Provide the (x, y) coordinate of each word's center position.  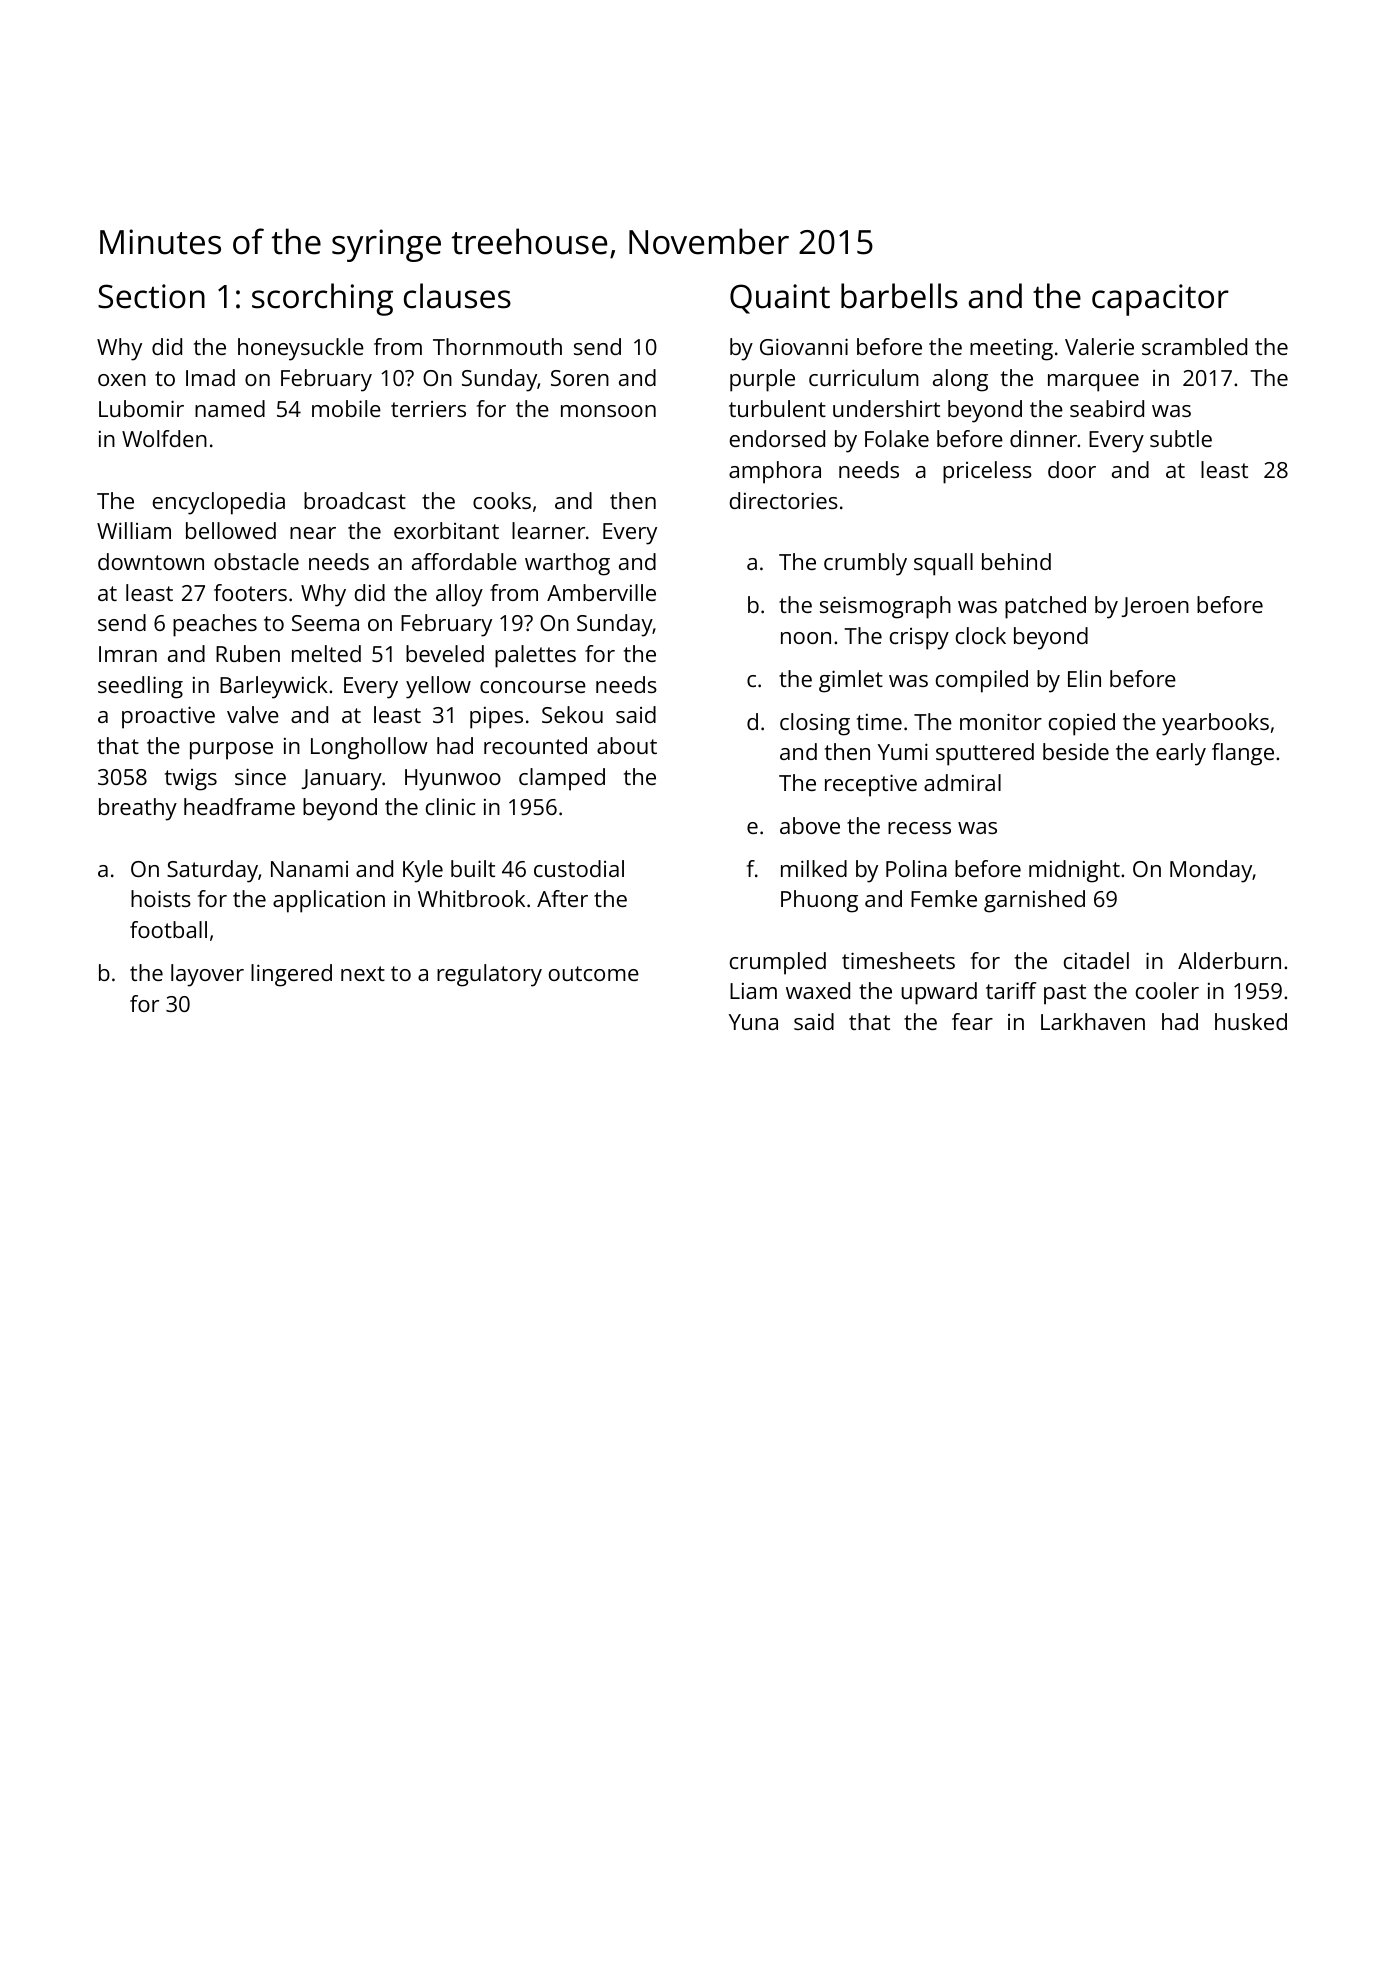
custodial (579, 868)
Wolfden (164, 438)
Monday (1211, 871)
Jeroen (1155, 607)
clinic (450, 806)
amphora (775, 472)
